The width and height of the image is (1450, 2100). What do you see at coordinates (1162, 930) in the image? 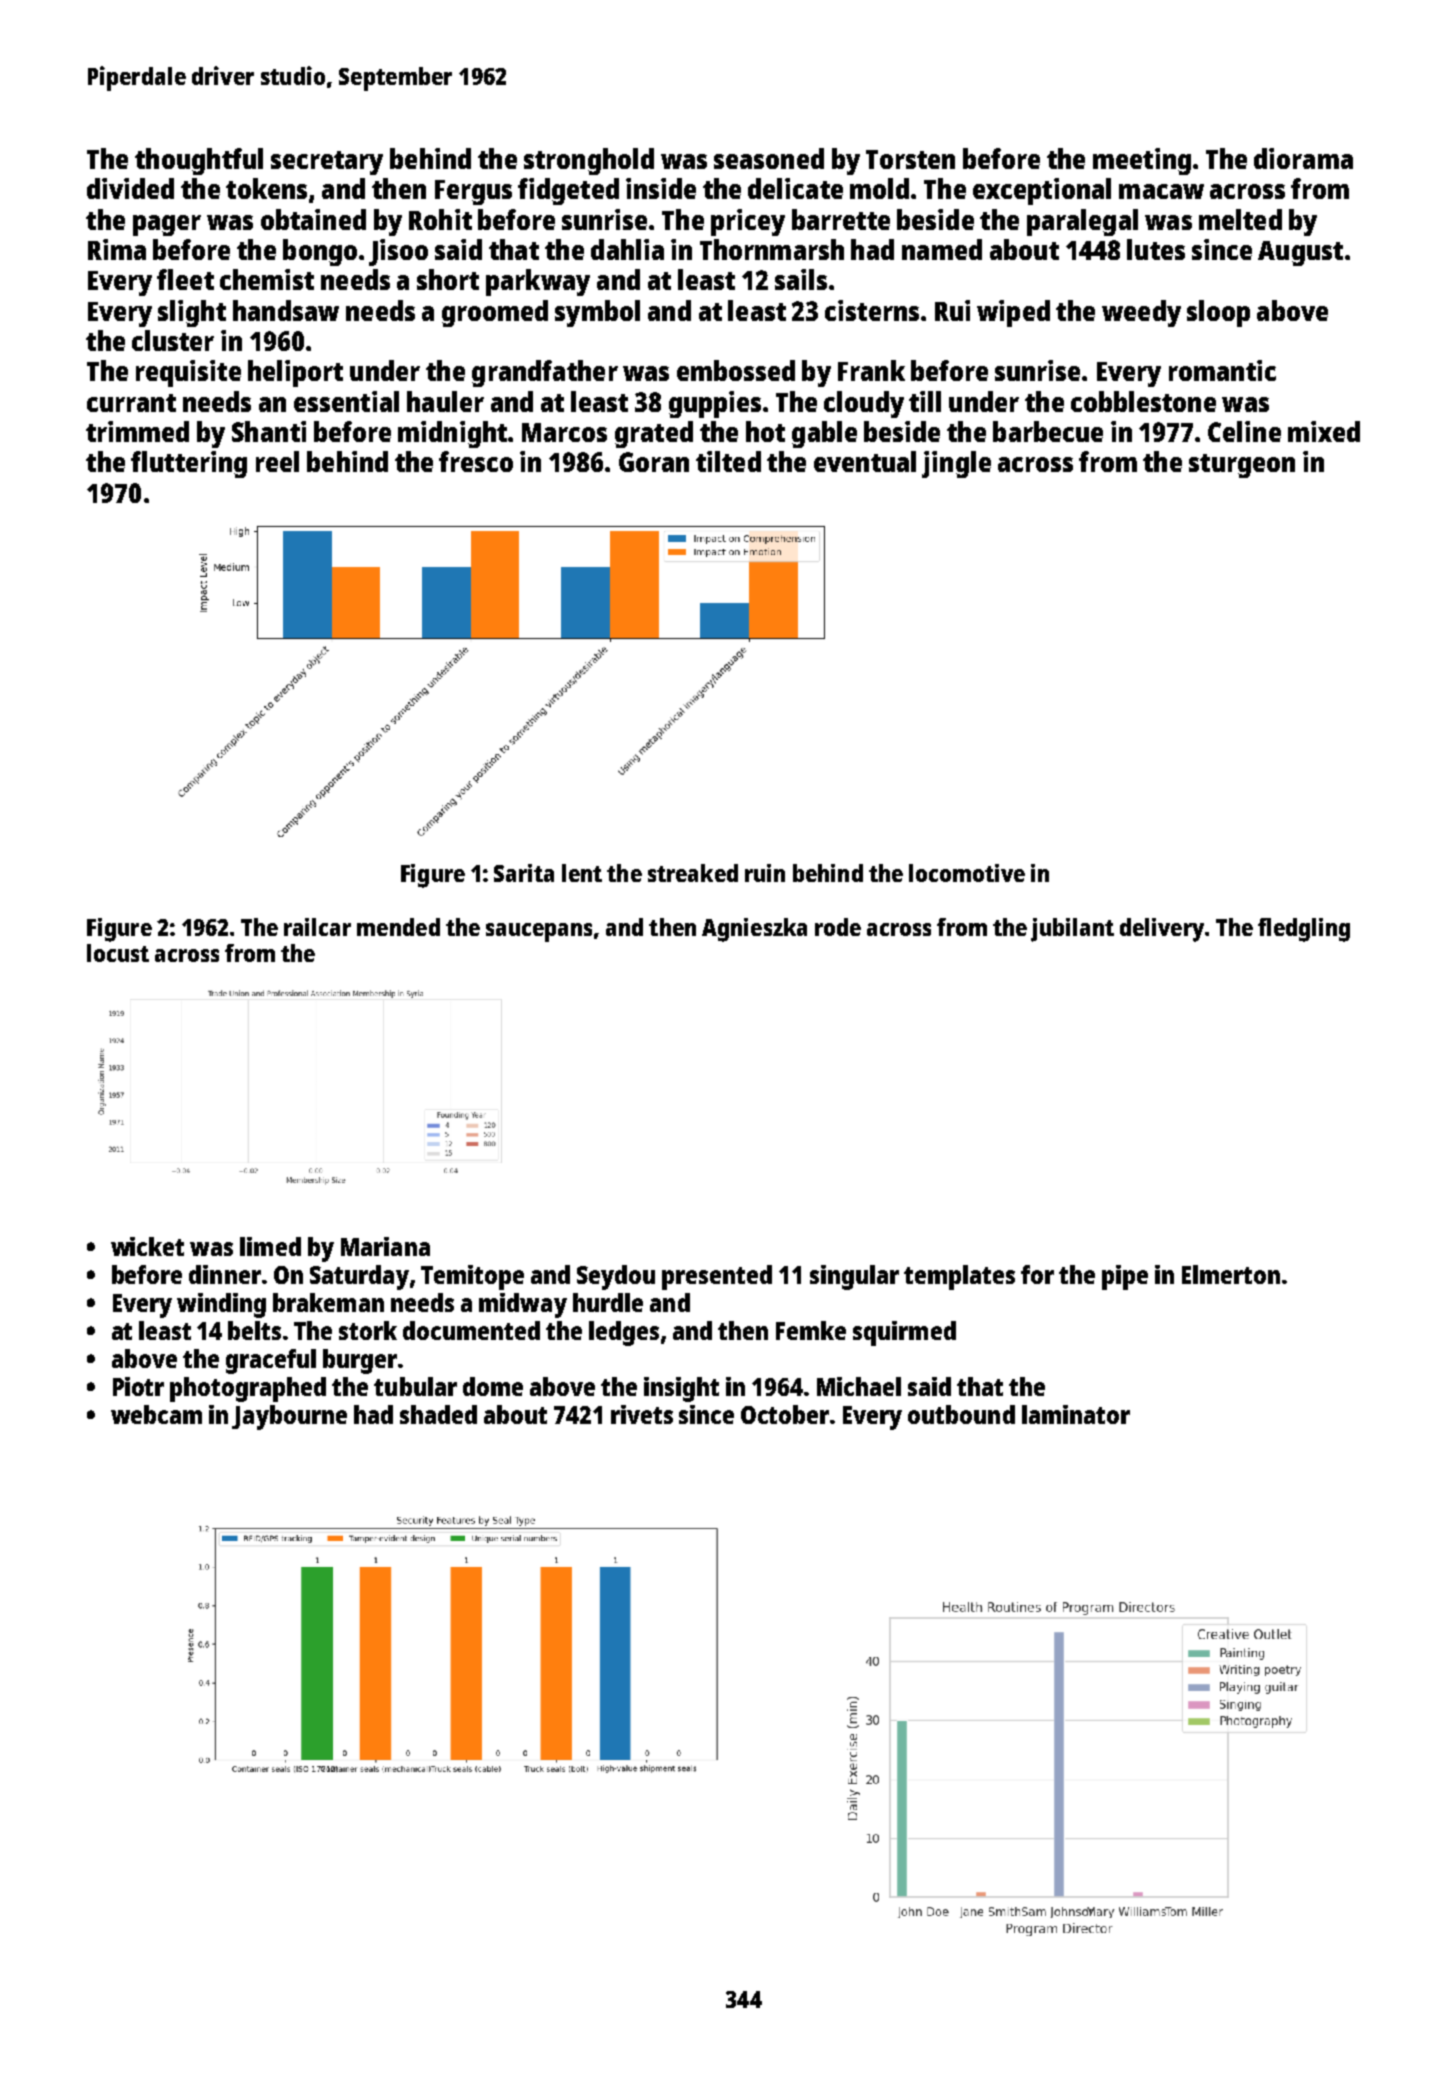
I see `delivery` at bounding box center [1162, 930].
